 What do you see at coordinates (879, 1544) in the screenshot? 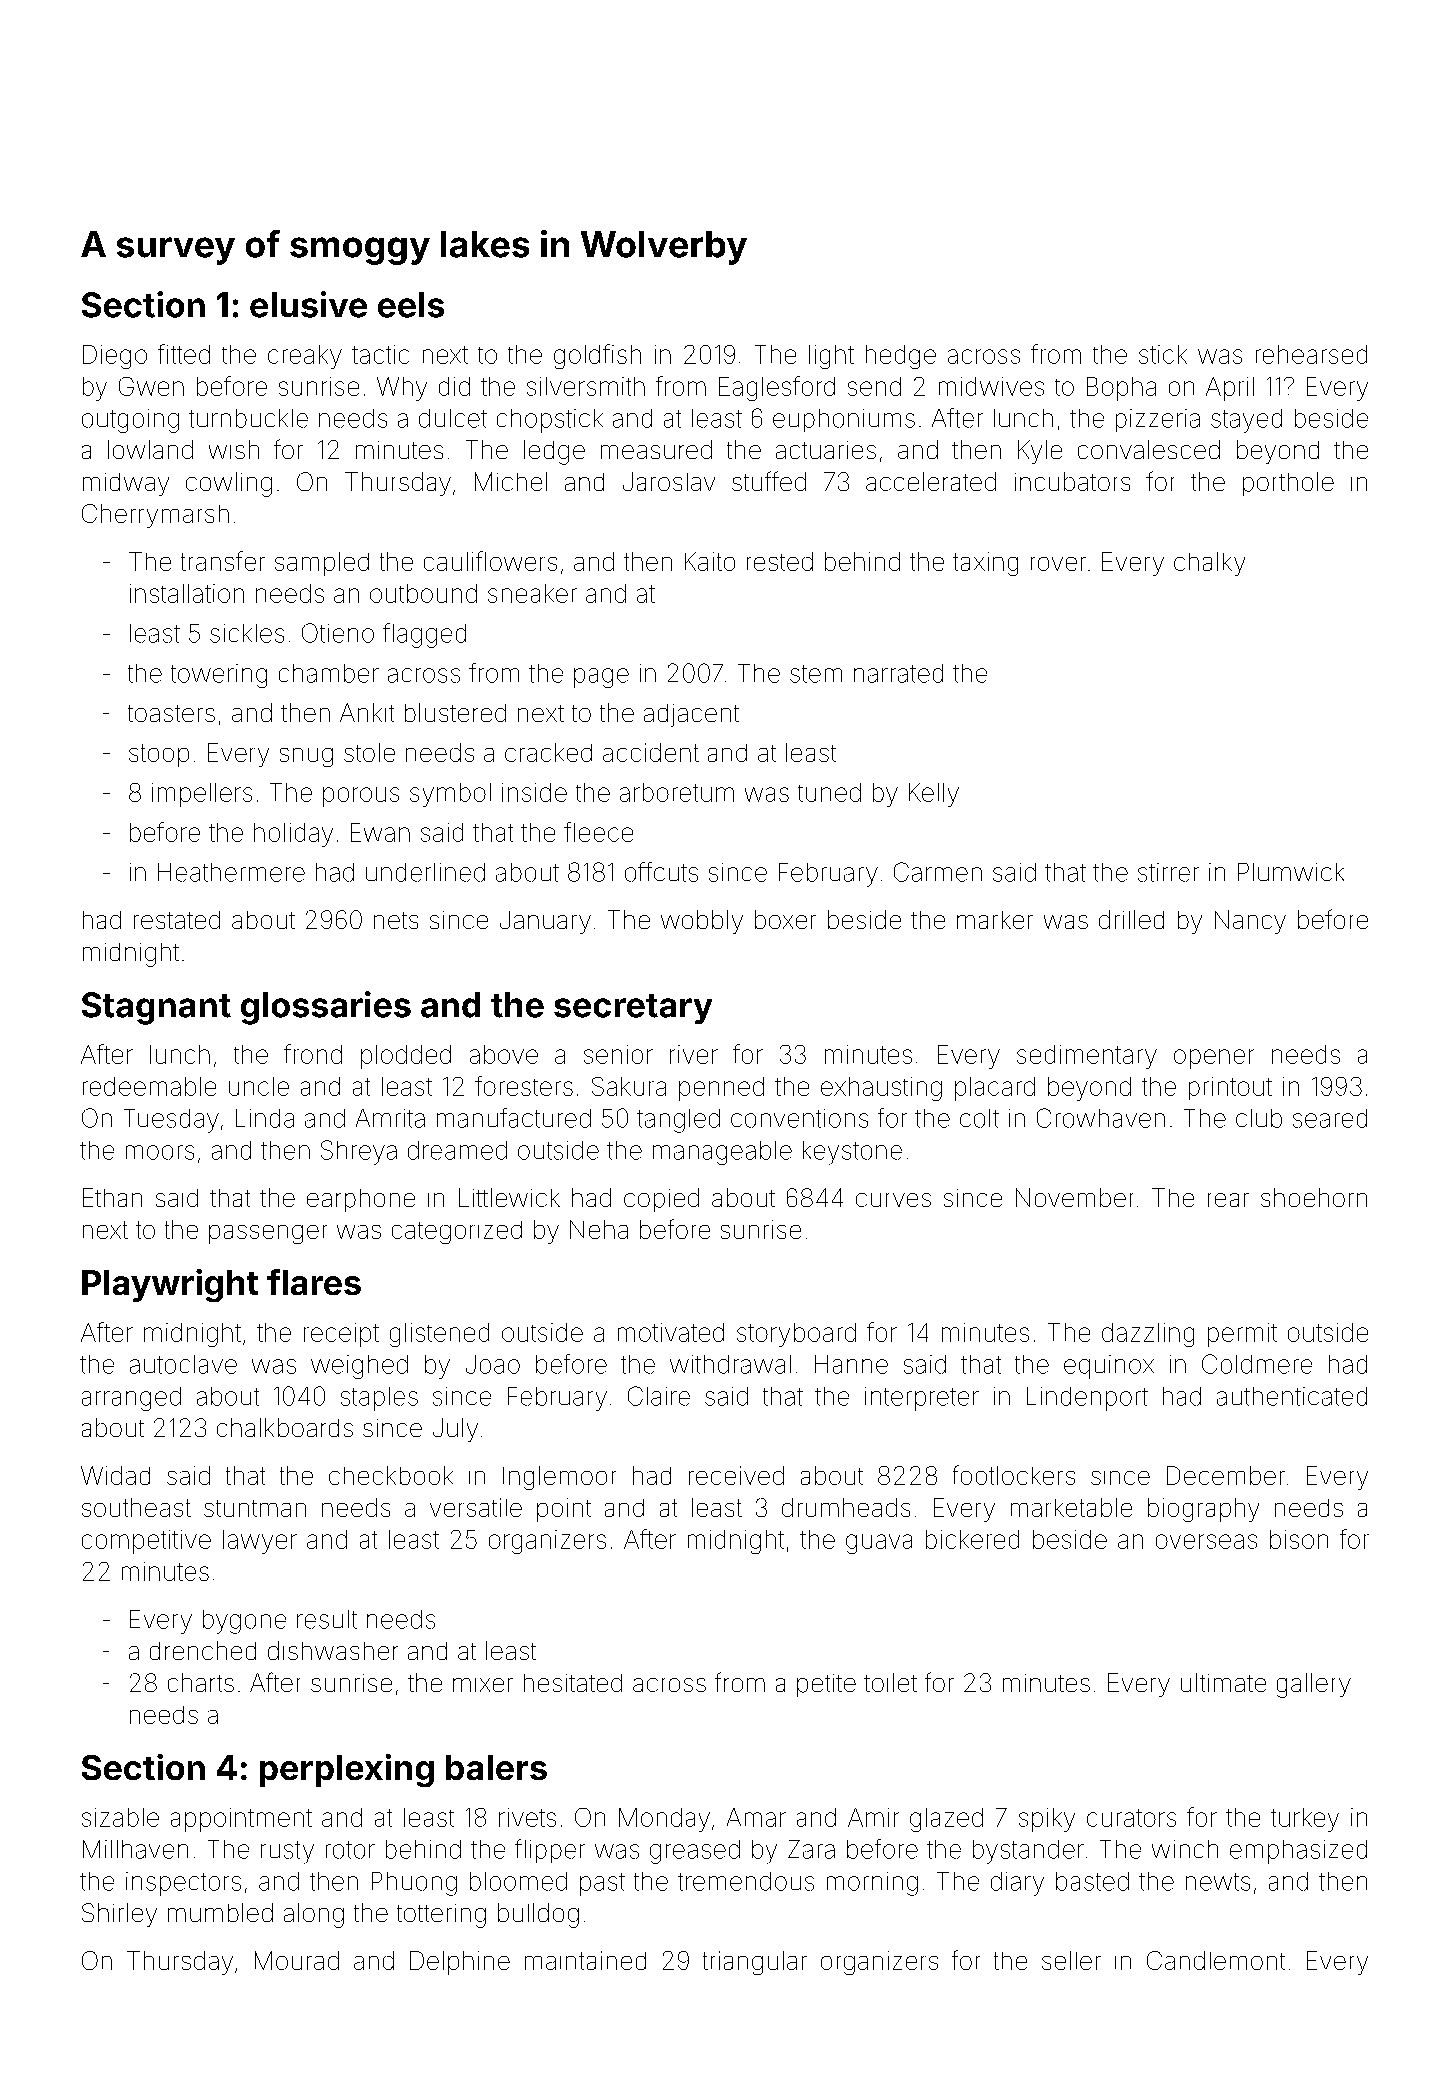
I see `guava` at bounding box center [879, 1544].
